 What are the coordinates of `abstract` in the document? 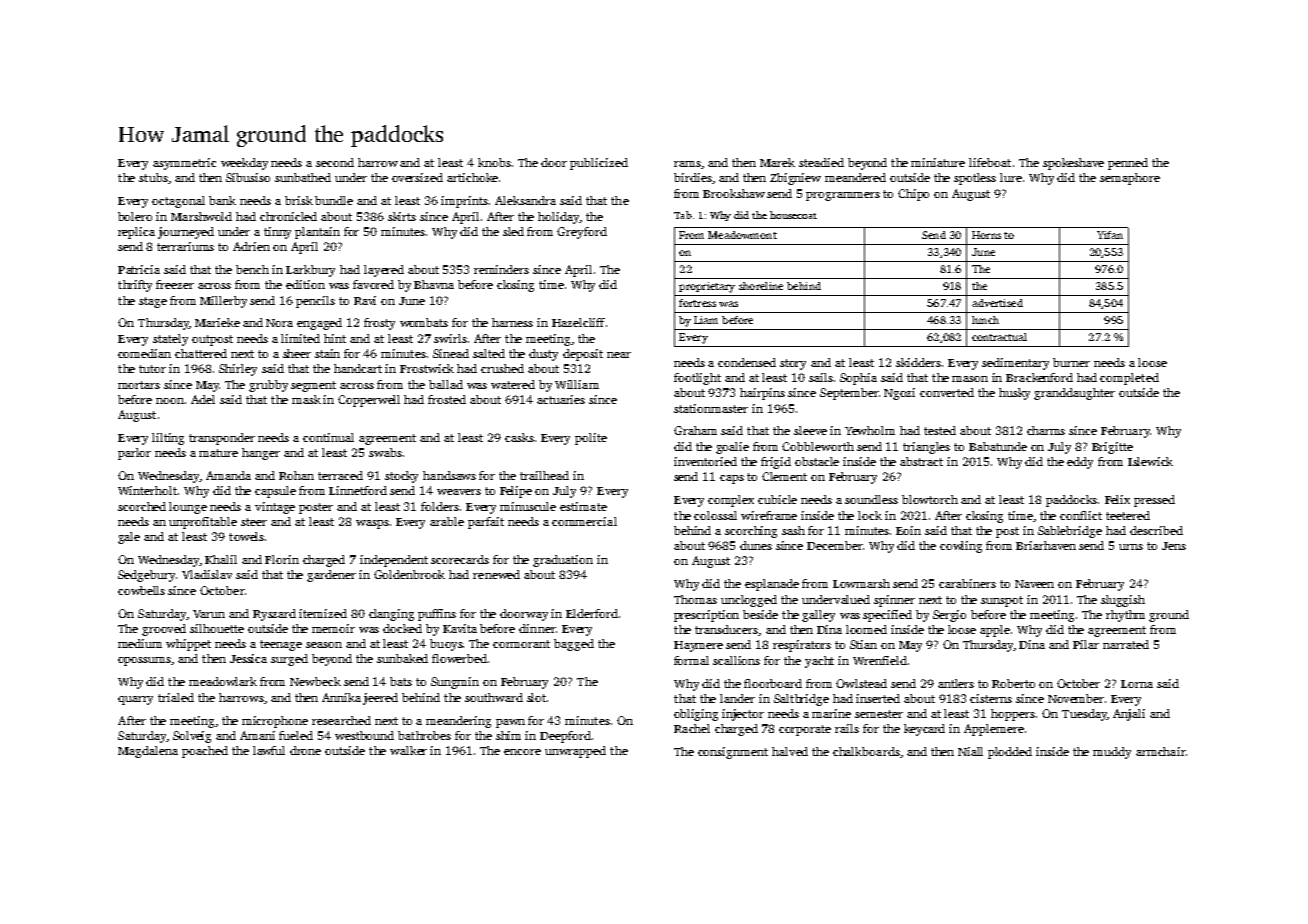 It's located at (921, 461).
